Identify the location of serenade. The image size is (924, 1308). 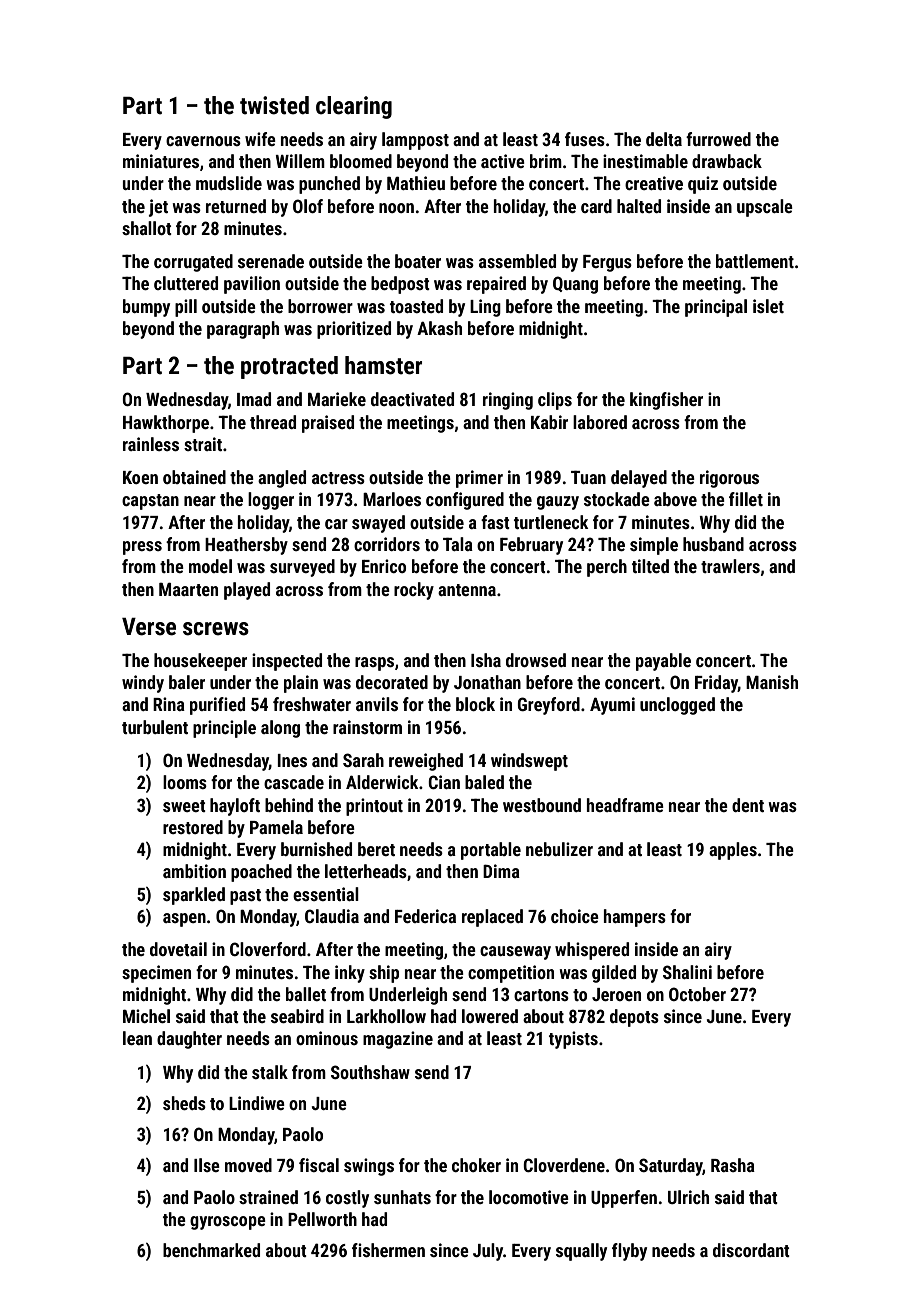
(271, 261).
